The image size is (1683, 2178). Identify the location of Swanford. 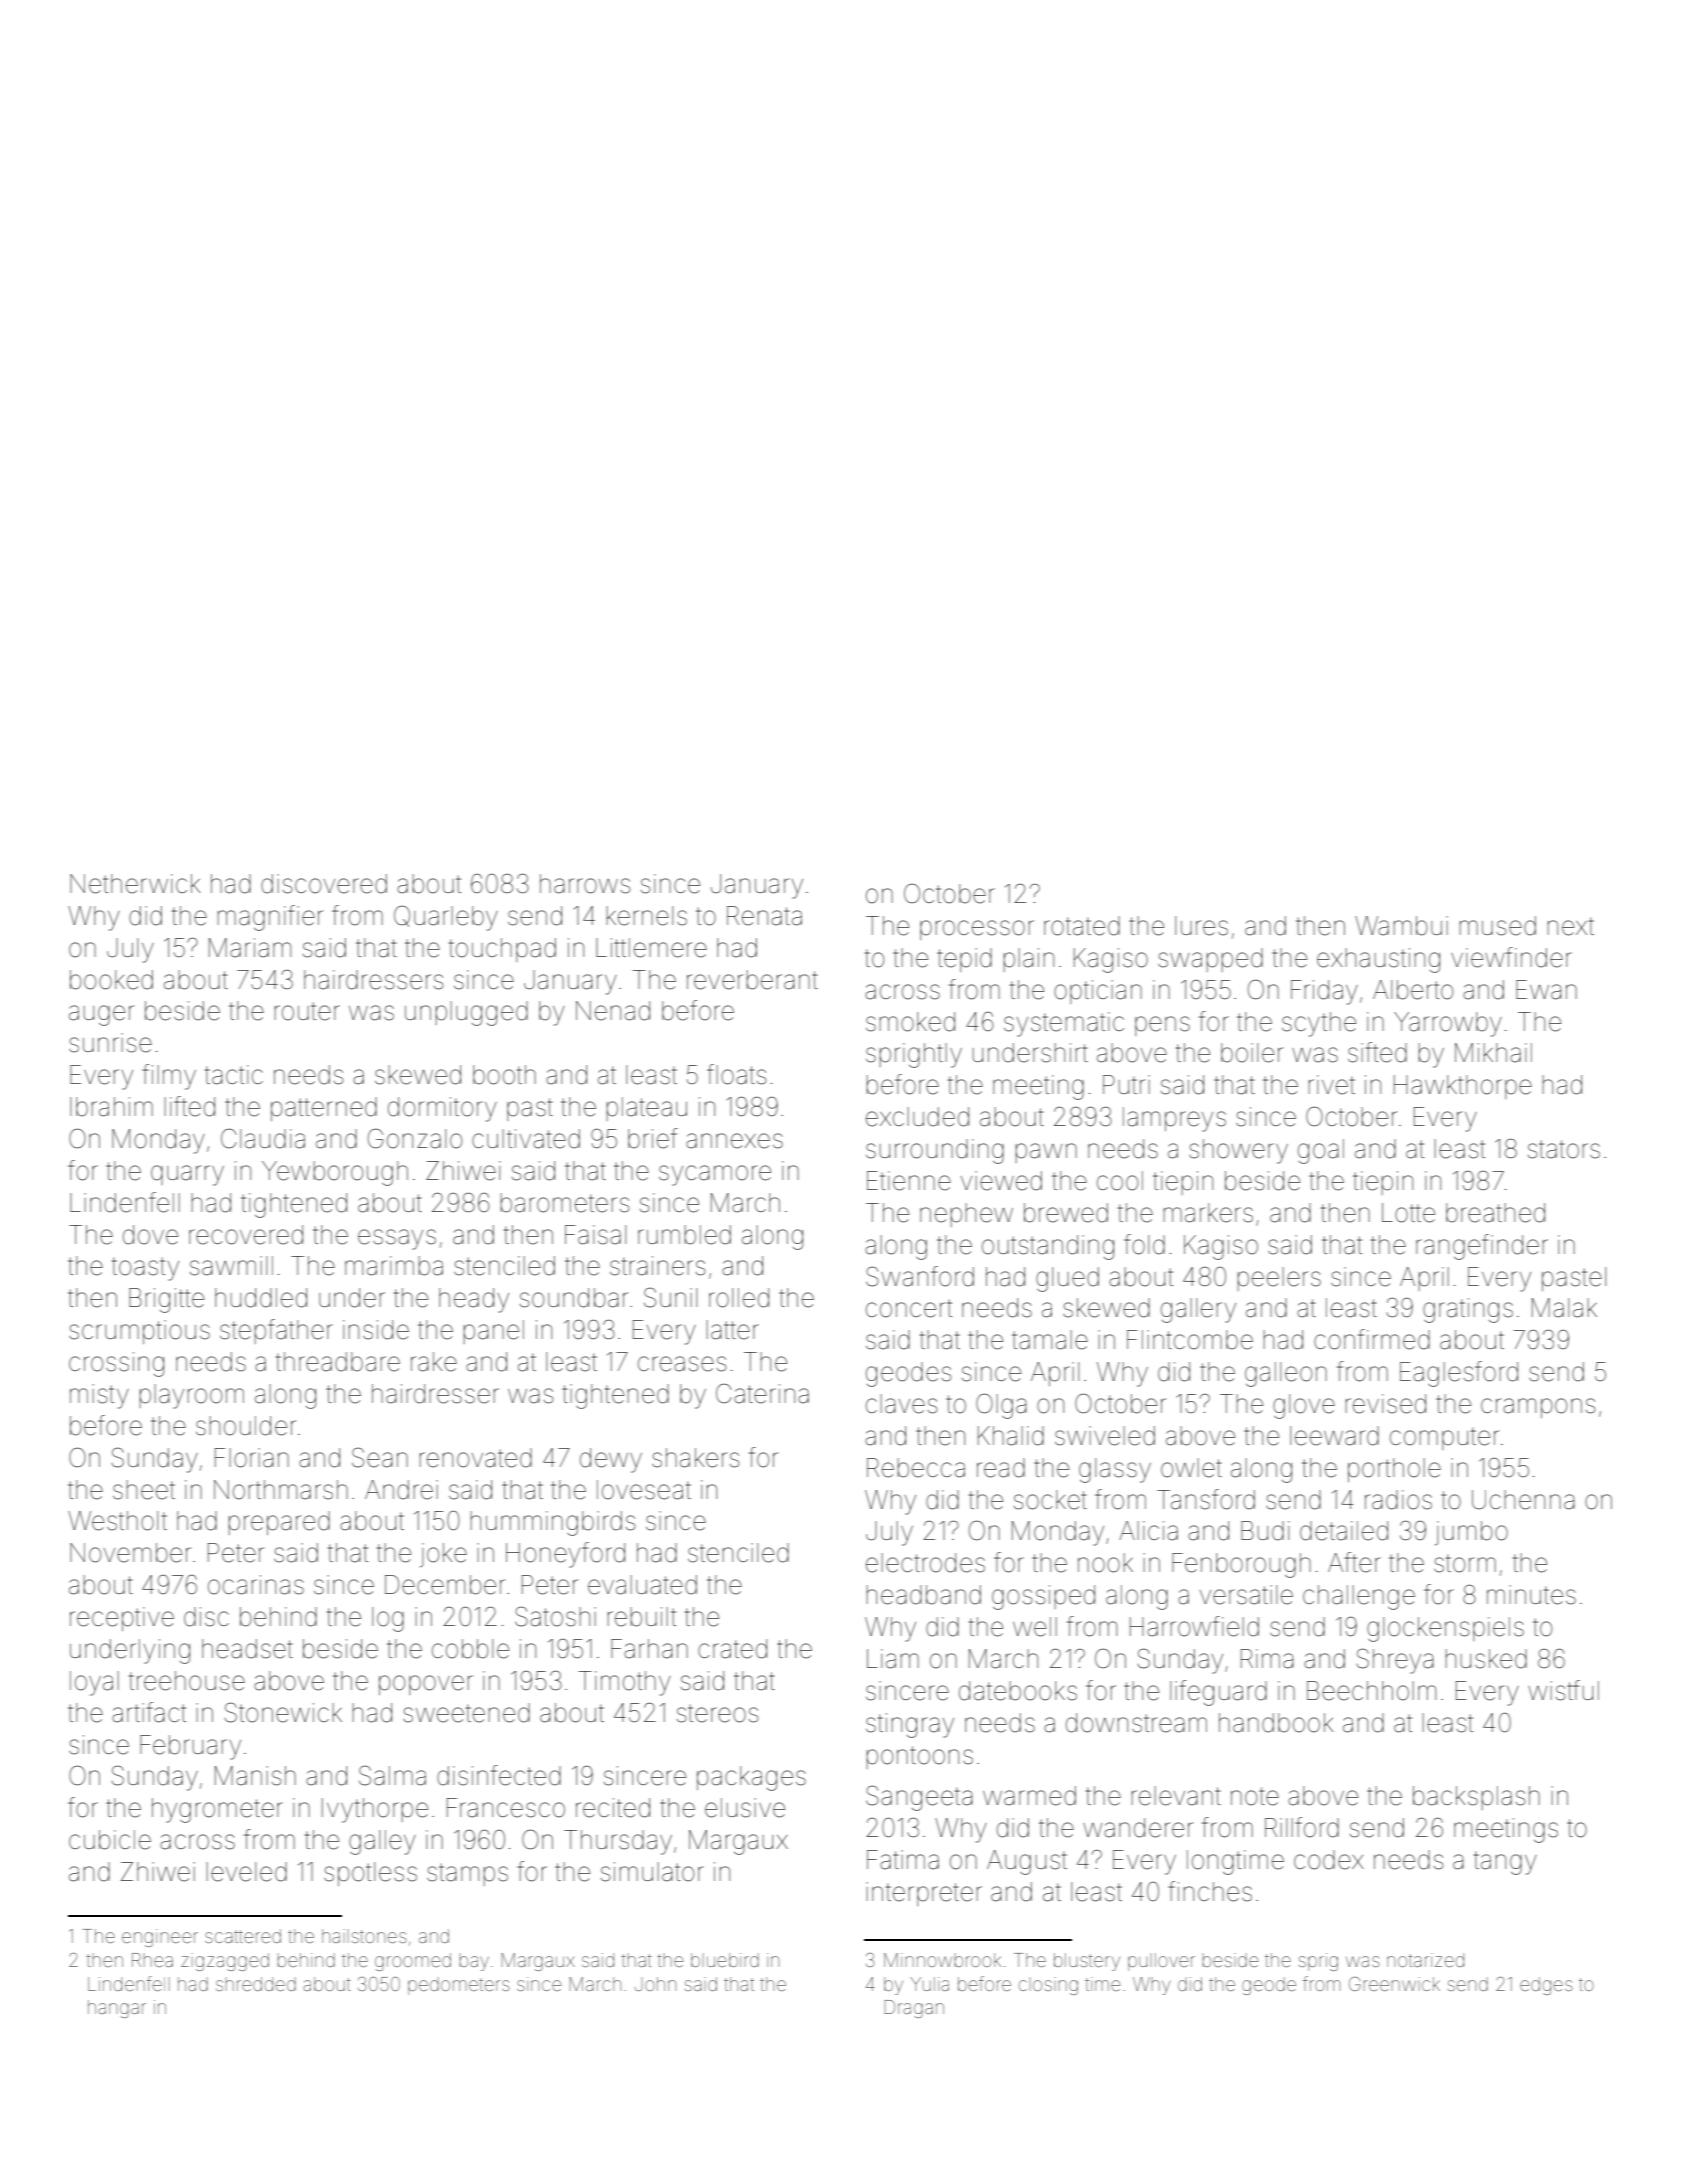
(920, 1276).
